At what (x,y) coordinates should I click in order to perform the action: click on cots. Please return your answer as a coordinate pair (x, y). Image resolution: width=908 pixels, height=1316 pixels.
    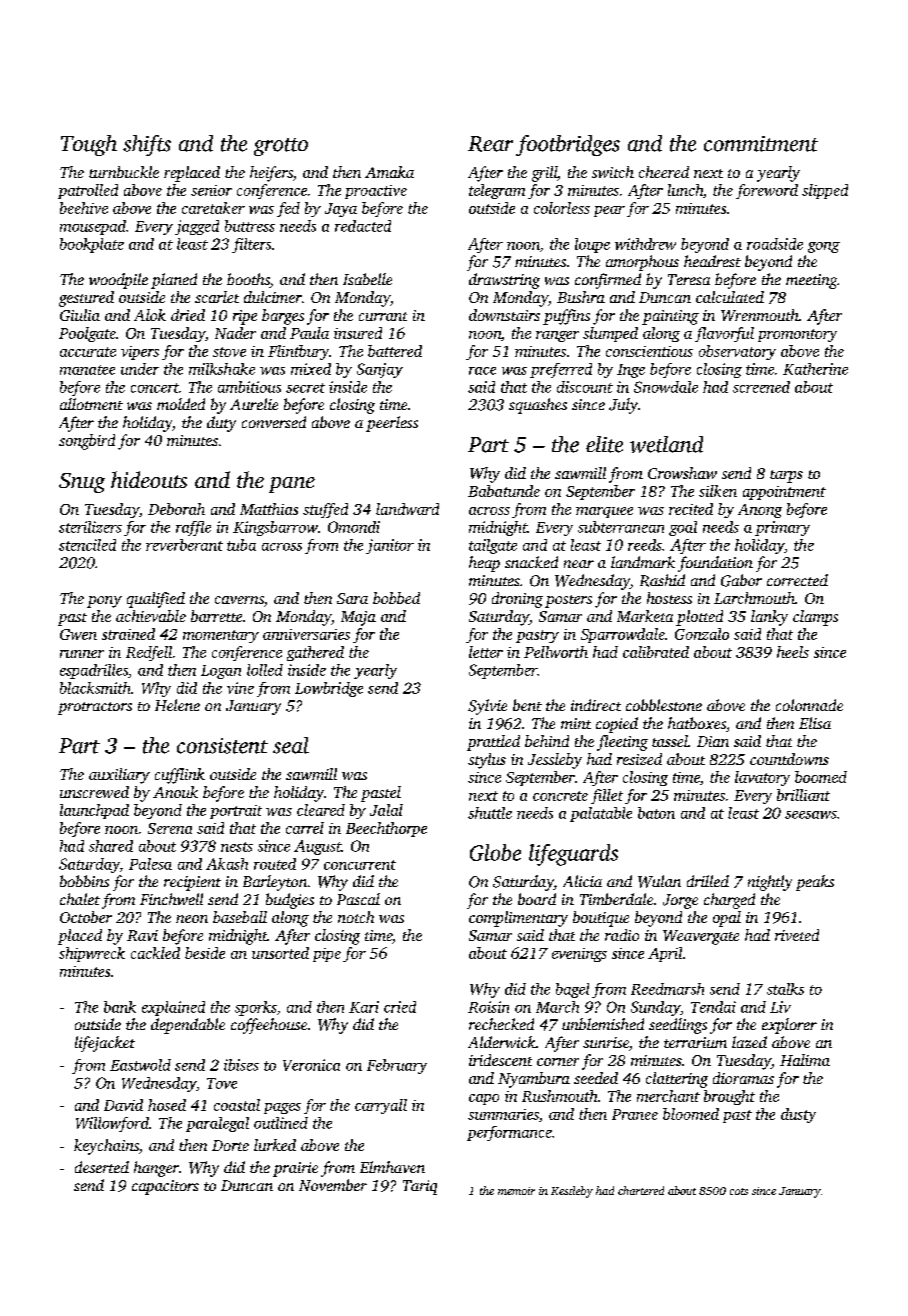
    Looking at the image, I should click on (739, 1191).
